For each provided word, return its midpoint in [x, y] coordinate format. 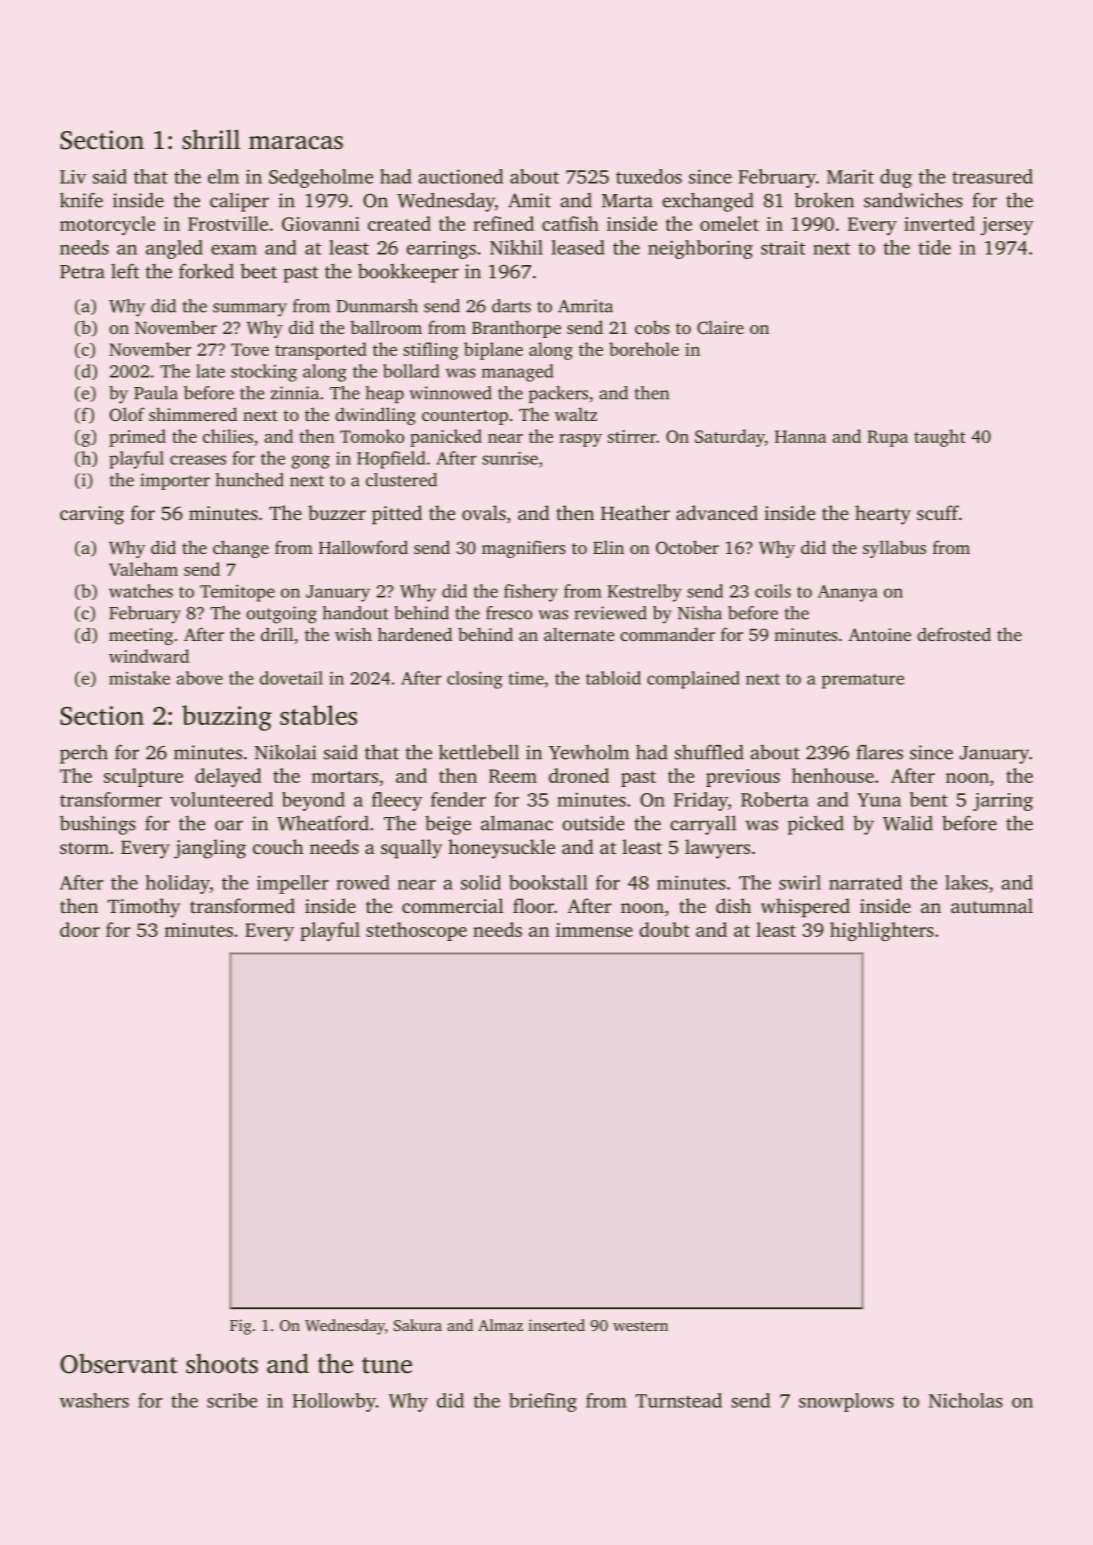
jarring [1003, 802]
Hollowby [334, 1402]
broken [824, 200]
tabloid [613, 678]
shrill [211, 139]
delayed [228, 777]
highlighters [882, 931]
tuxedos [649, 176]
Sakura [418, 1325]
